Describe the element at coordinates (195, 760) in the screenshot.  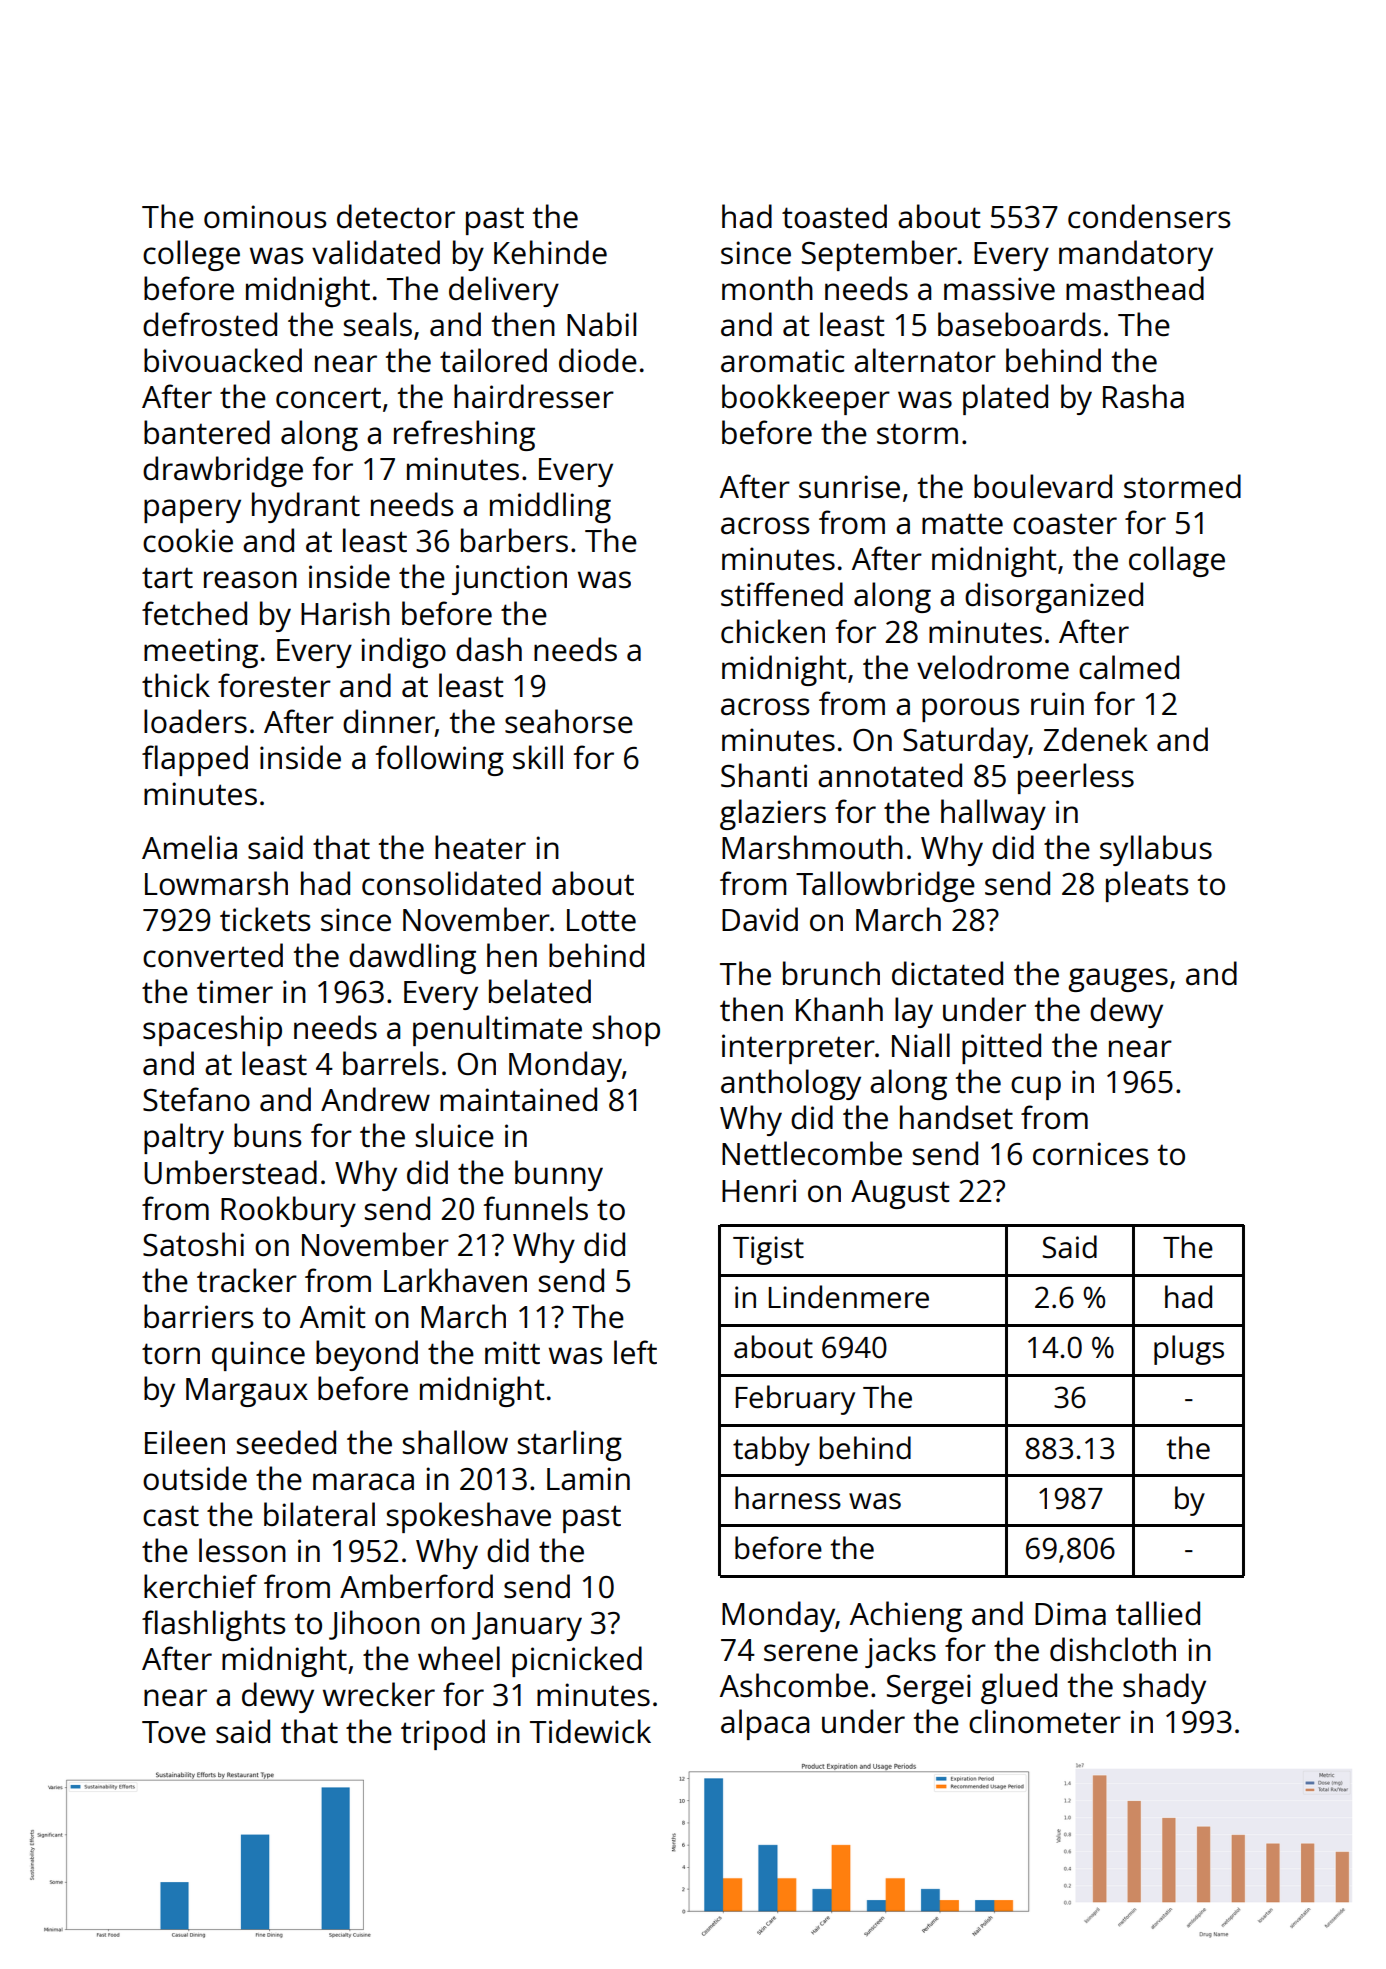
I see `flapped` at that location.
